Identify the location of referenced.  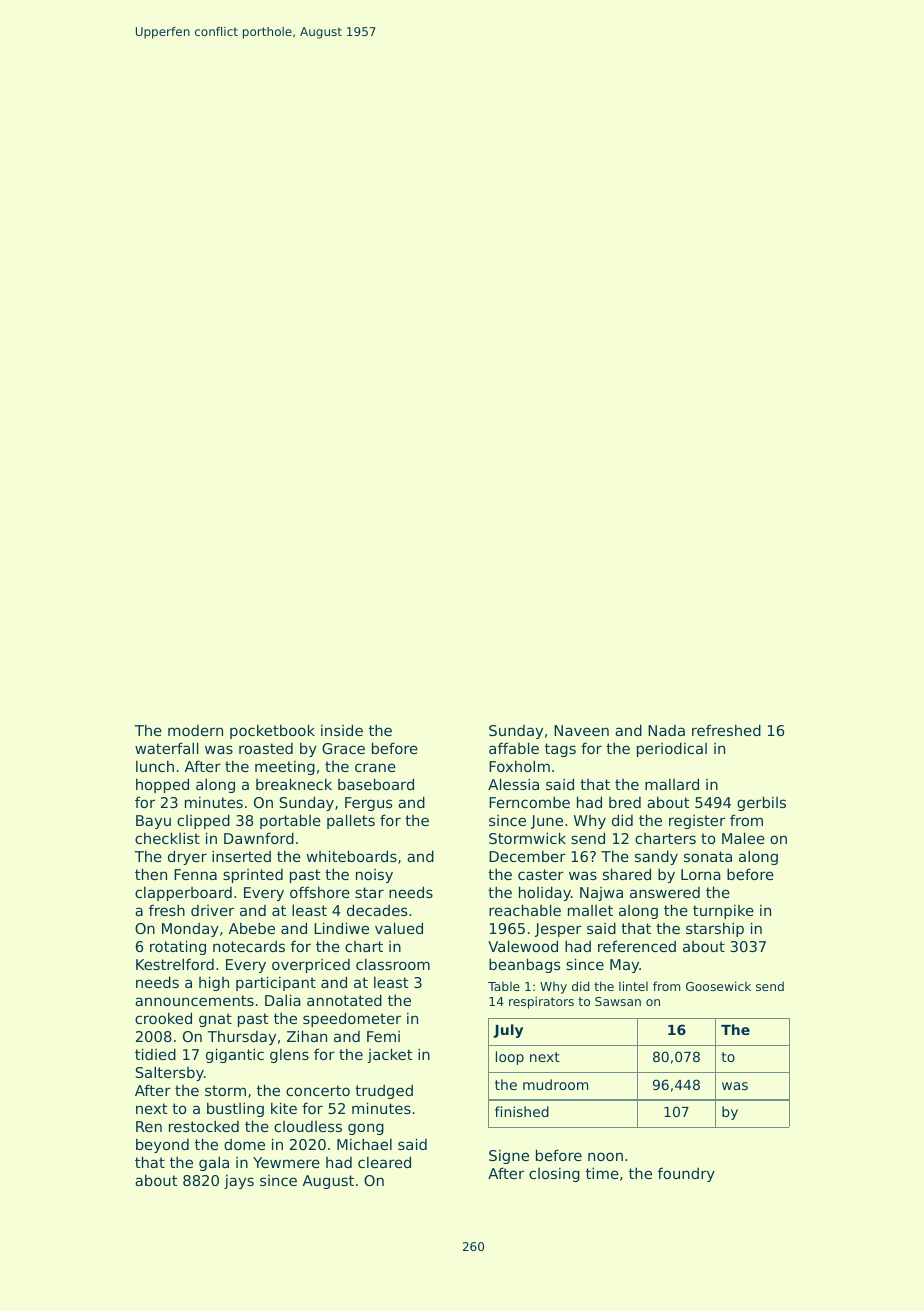
(637, 946).
